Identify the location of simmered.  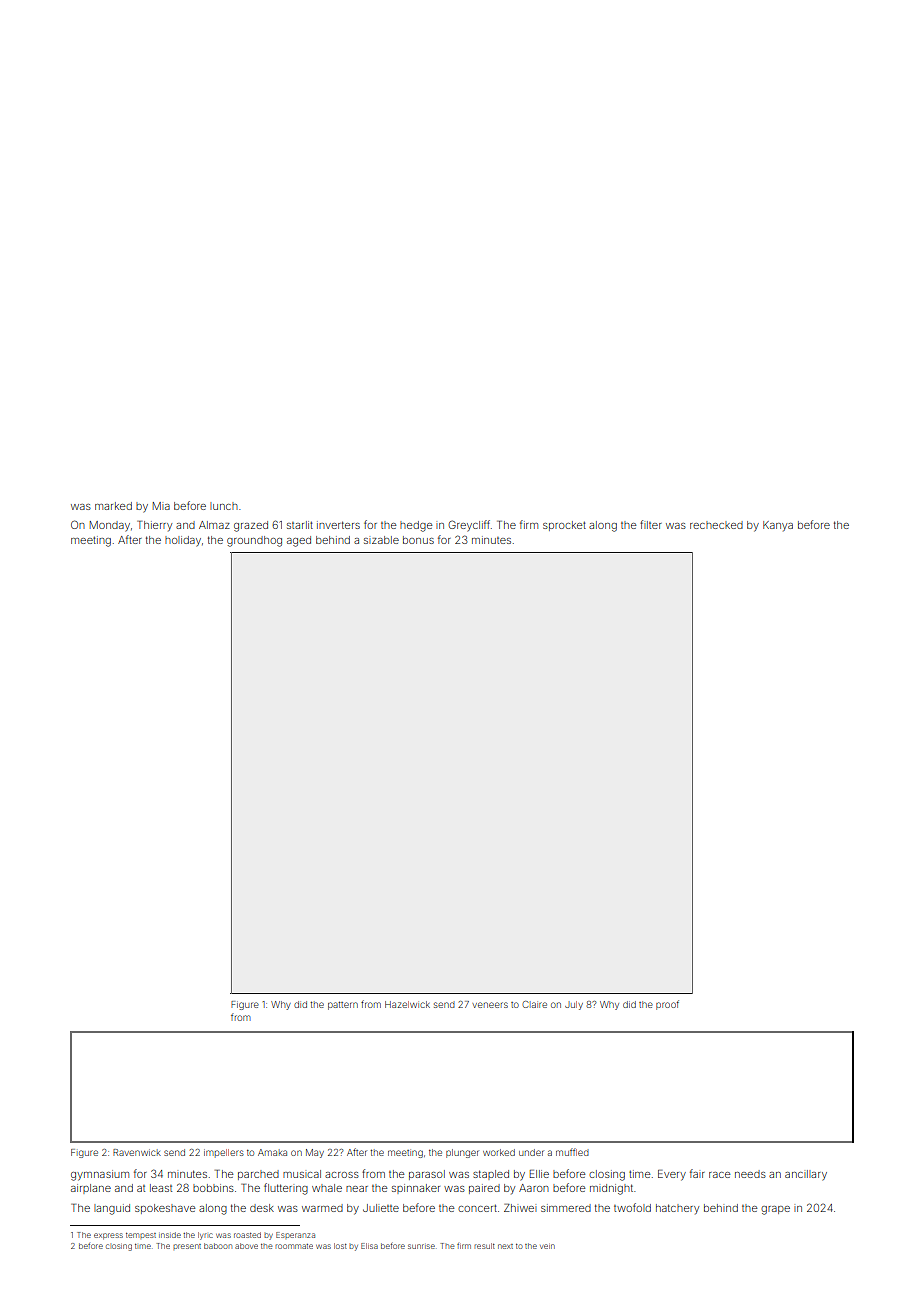
(566, 1208).
